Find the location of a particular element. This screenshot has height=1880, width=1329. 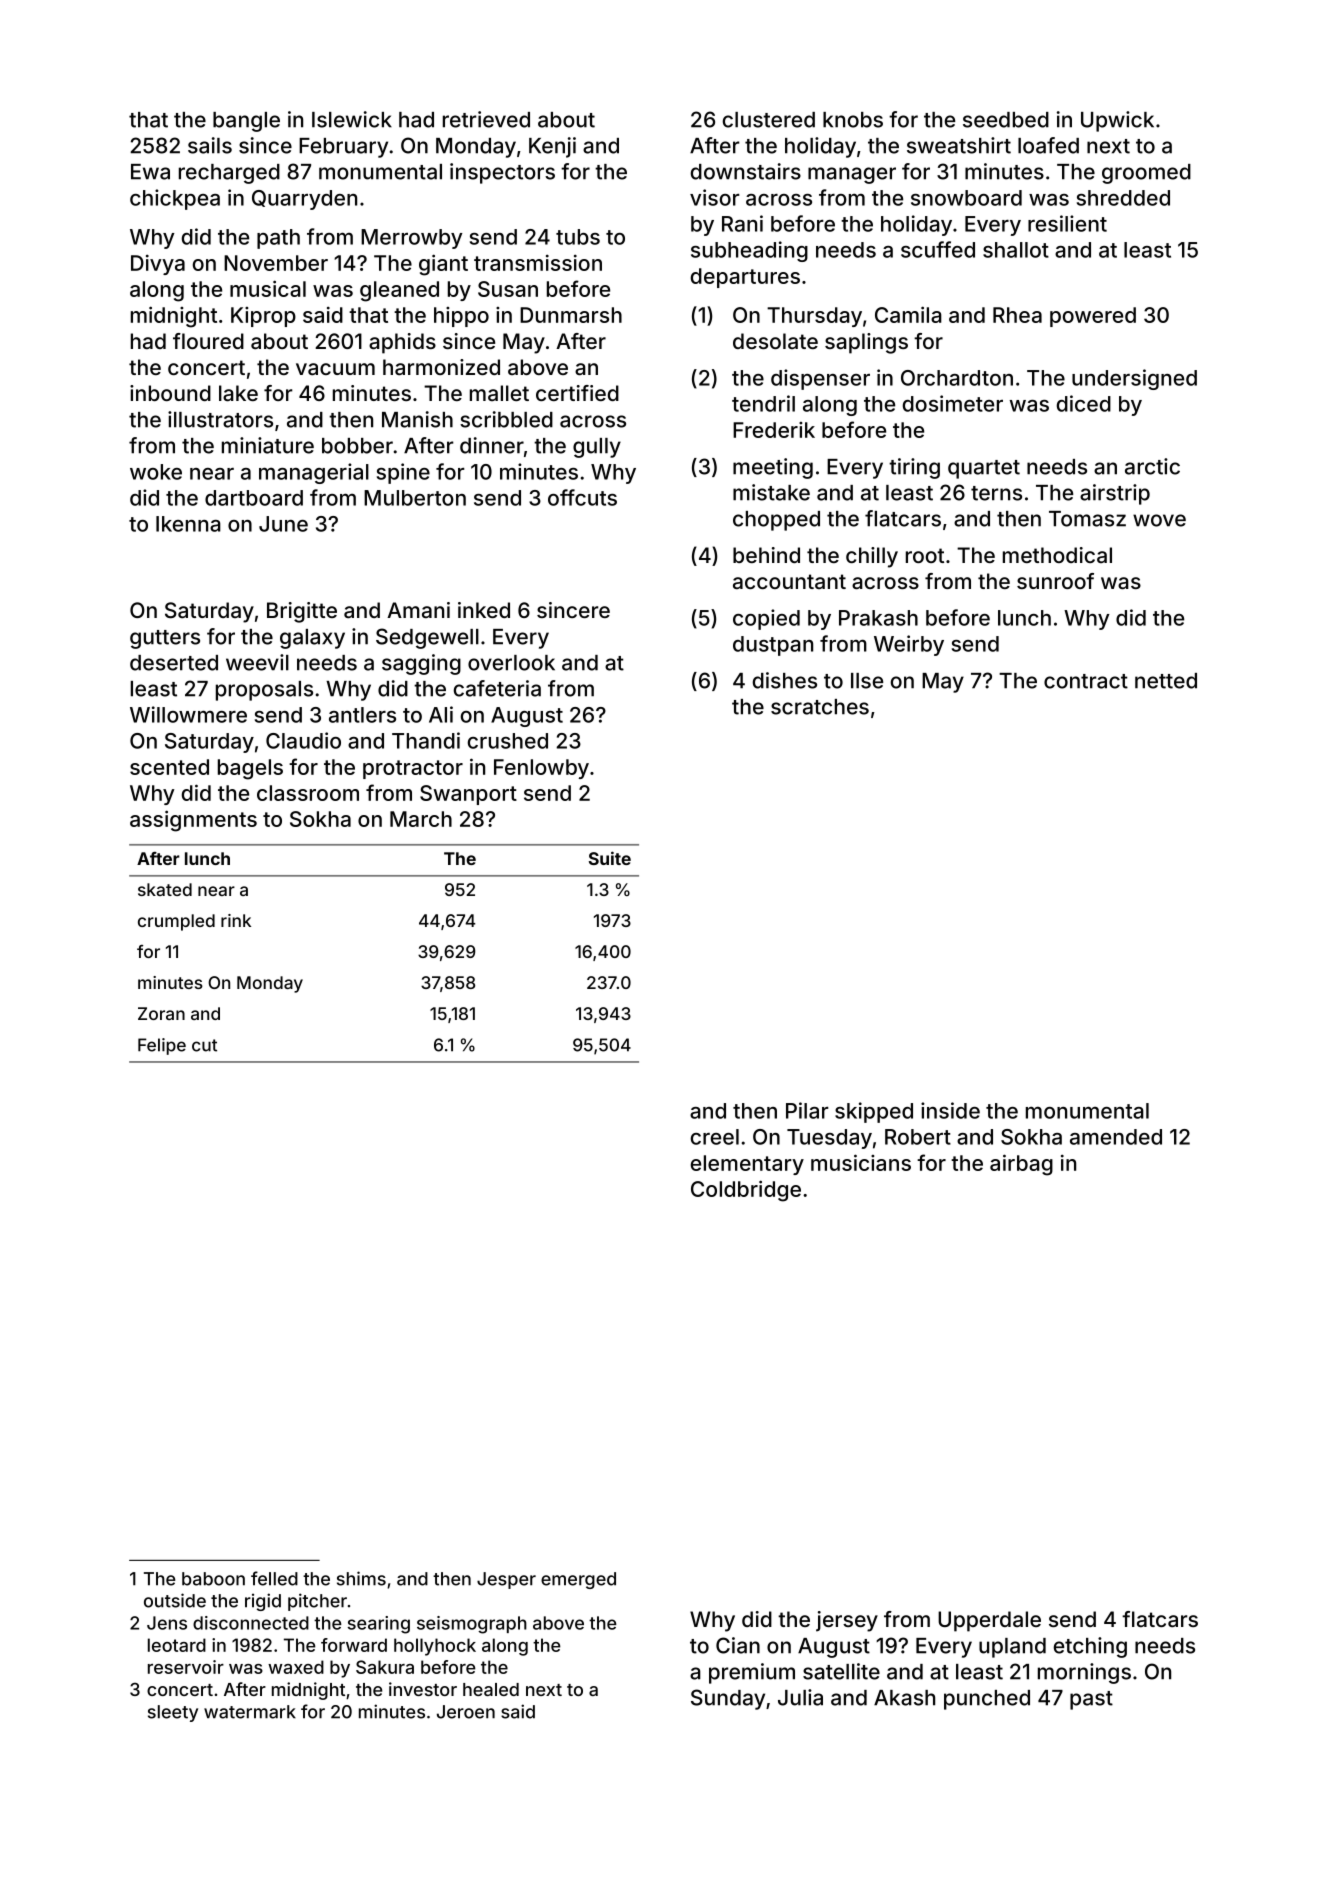

outside is located at coordinates (175, 1600).
